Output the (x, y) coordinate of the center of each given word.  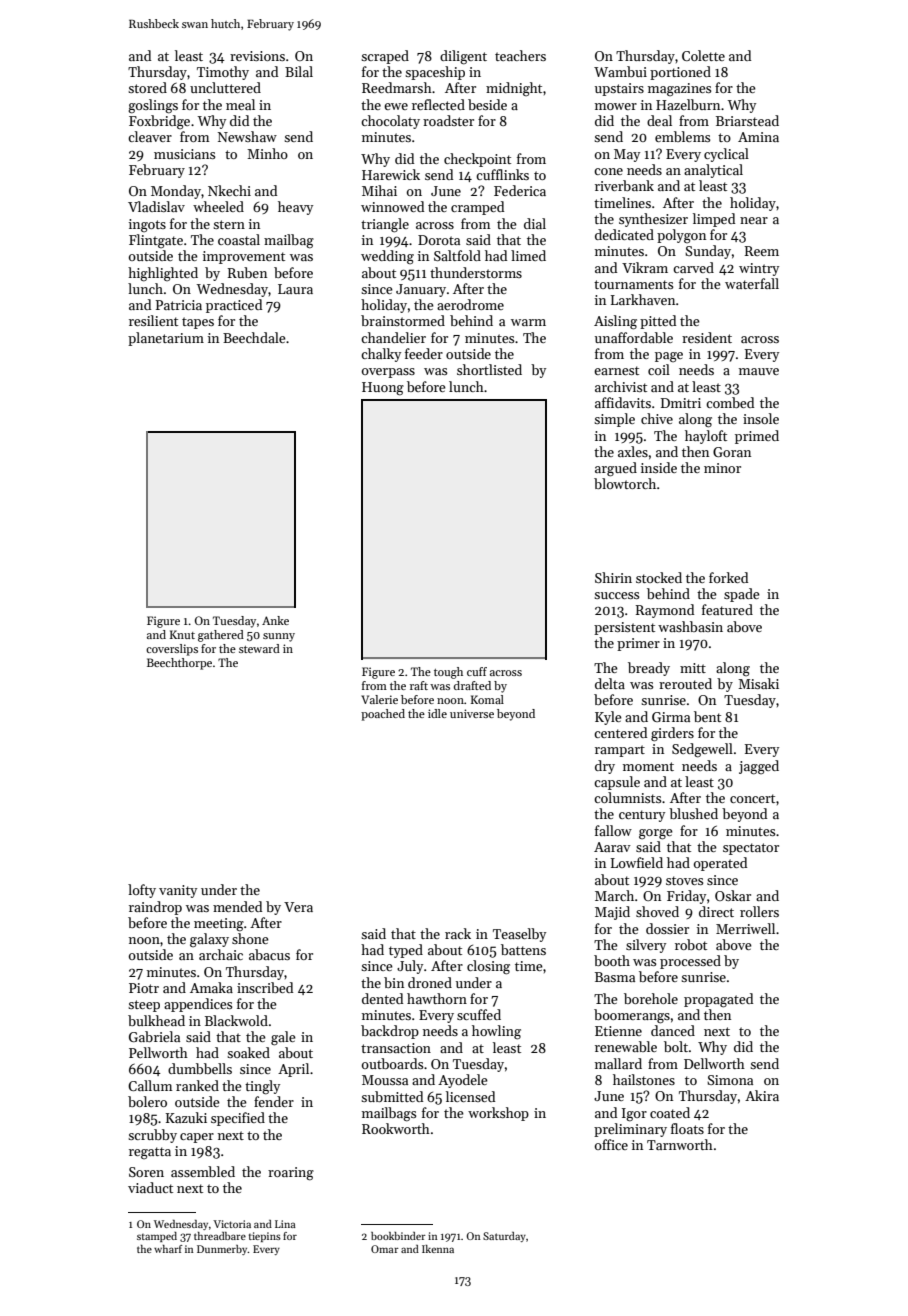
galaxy (209, 940)
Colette (703, 55)
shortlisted (489, 369)
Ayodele (463, 1081)
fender (274, 1101)
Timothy (223, 73)
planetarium (166, 339)
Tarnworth (680, 1144)
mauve (759, 371)
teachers (520, 55)
